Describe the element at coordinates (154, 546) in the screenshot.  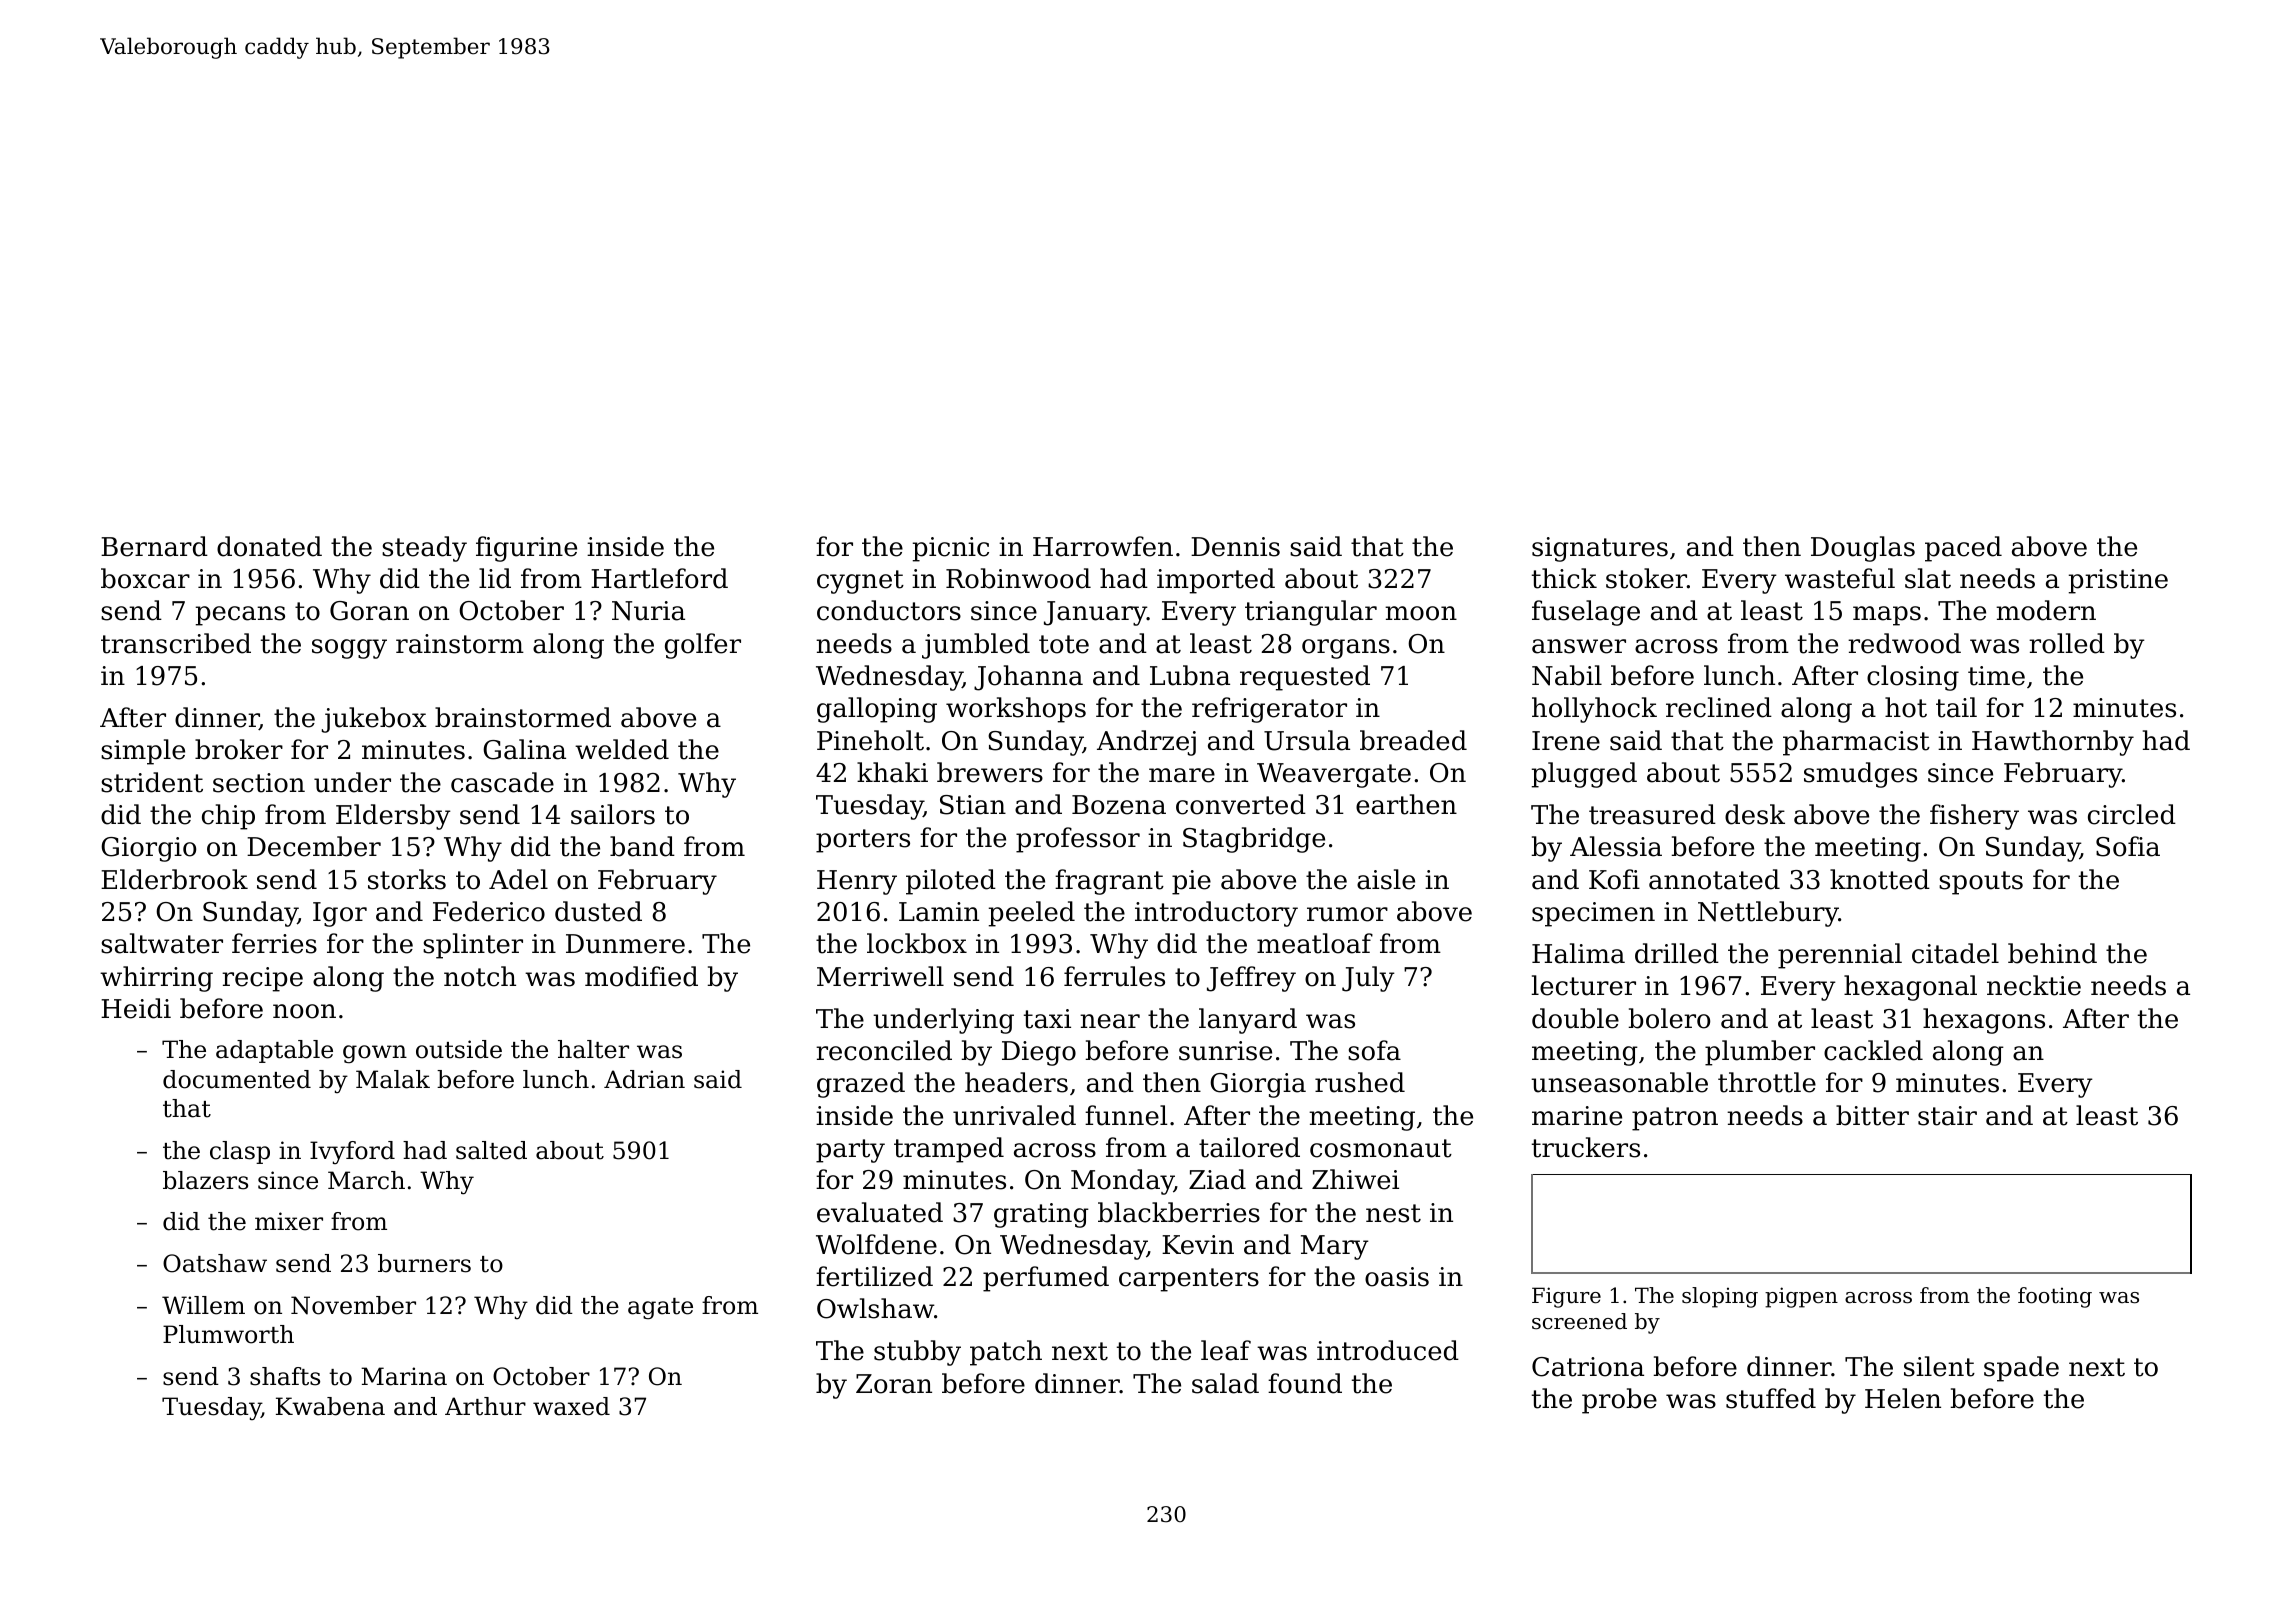
I see `Bernard` at that location.
